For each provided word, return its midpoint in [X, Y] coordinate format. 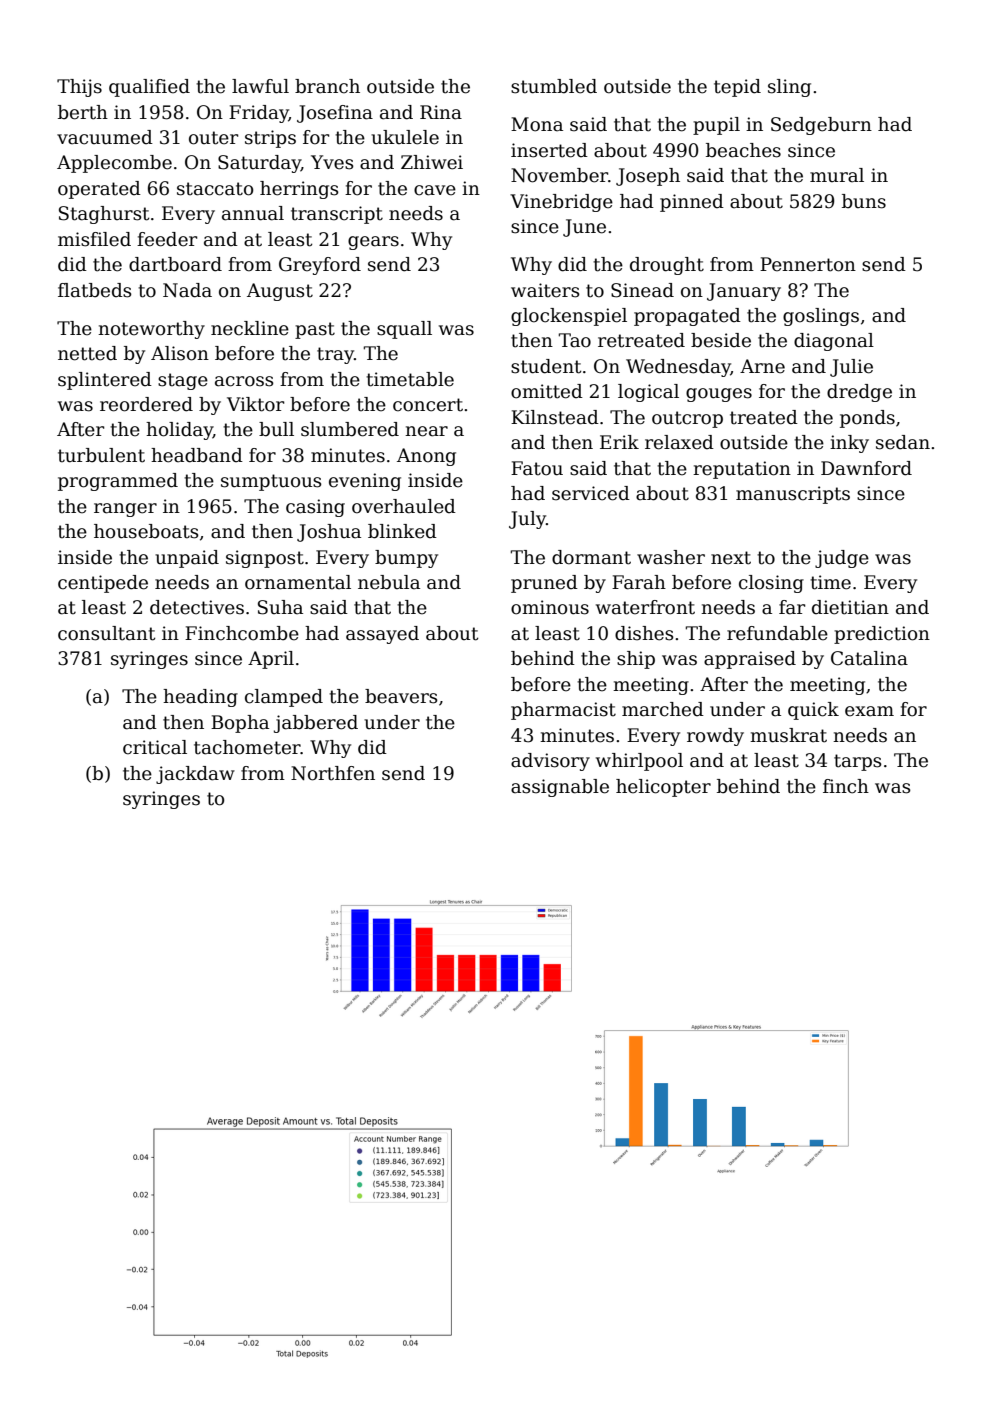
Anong [426, 457]
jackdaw [195, 775]
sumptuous [271, 482]
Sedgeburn [821, 126]
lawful [260, 86]
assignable [560, 788]
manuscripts [793, 495]
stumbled [554, 86]
